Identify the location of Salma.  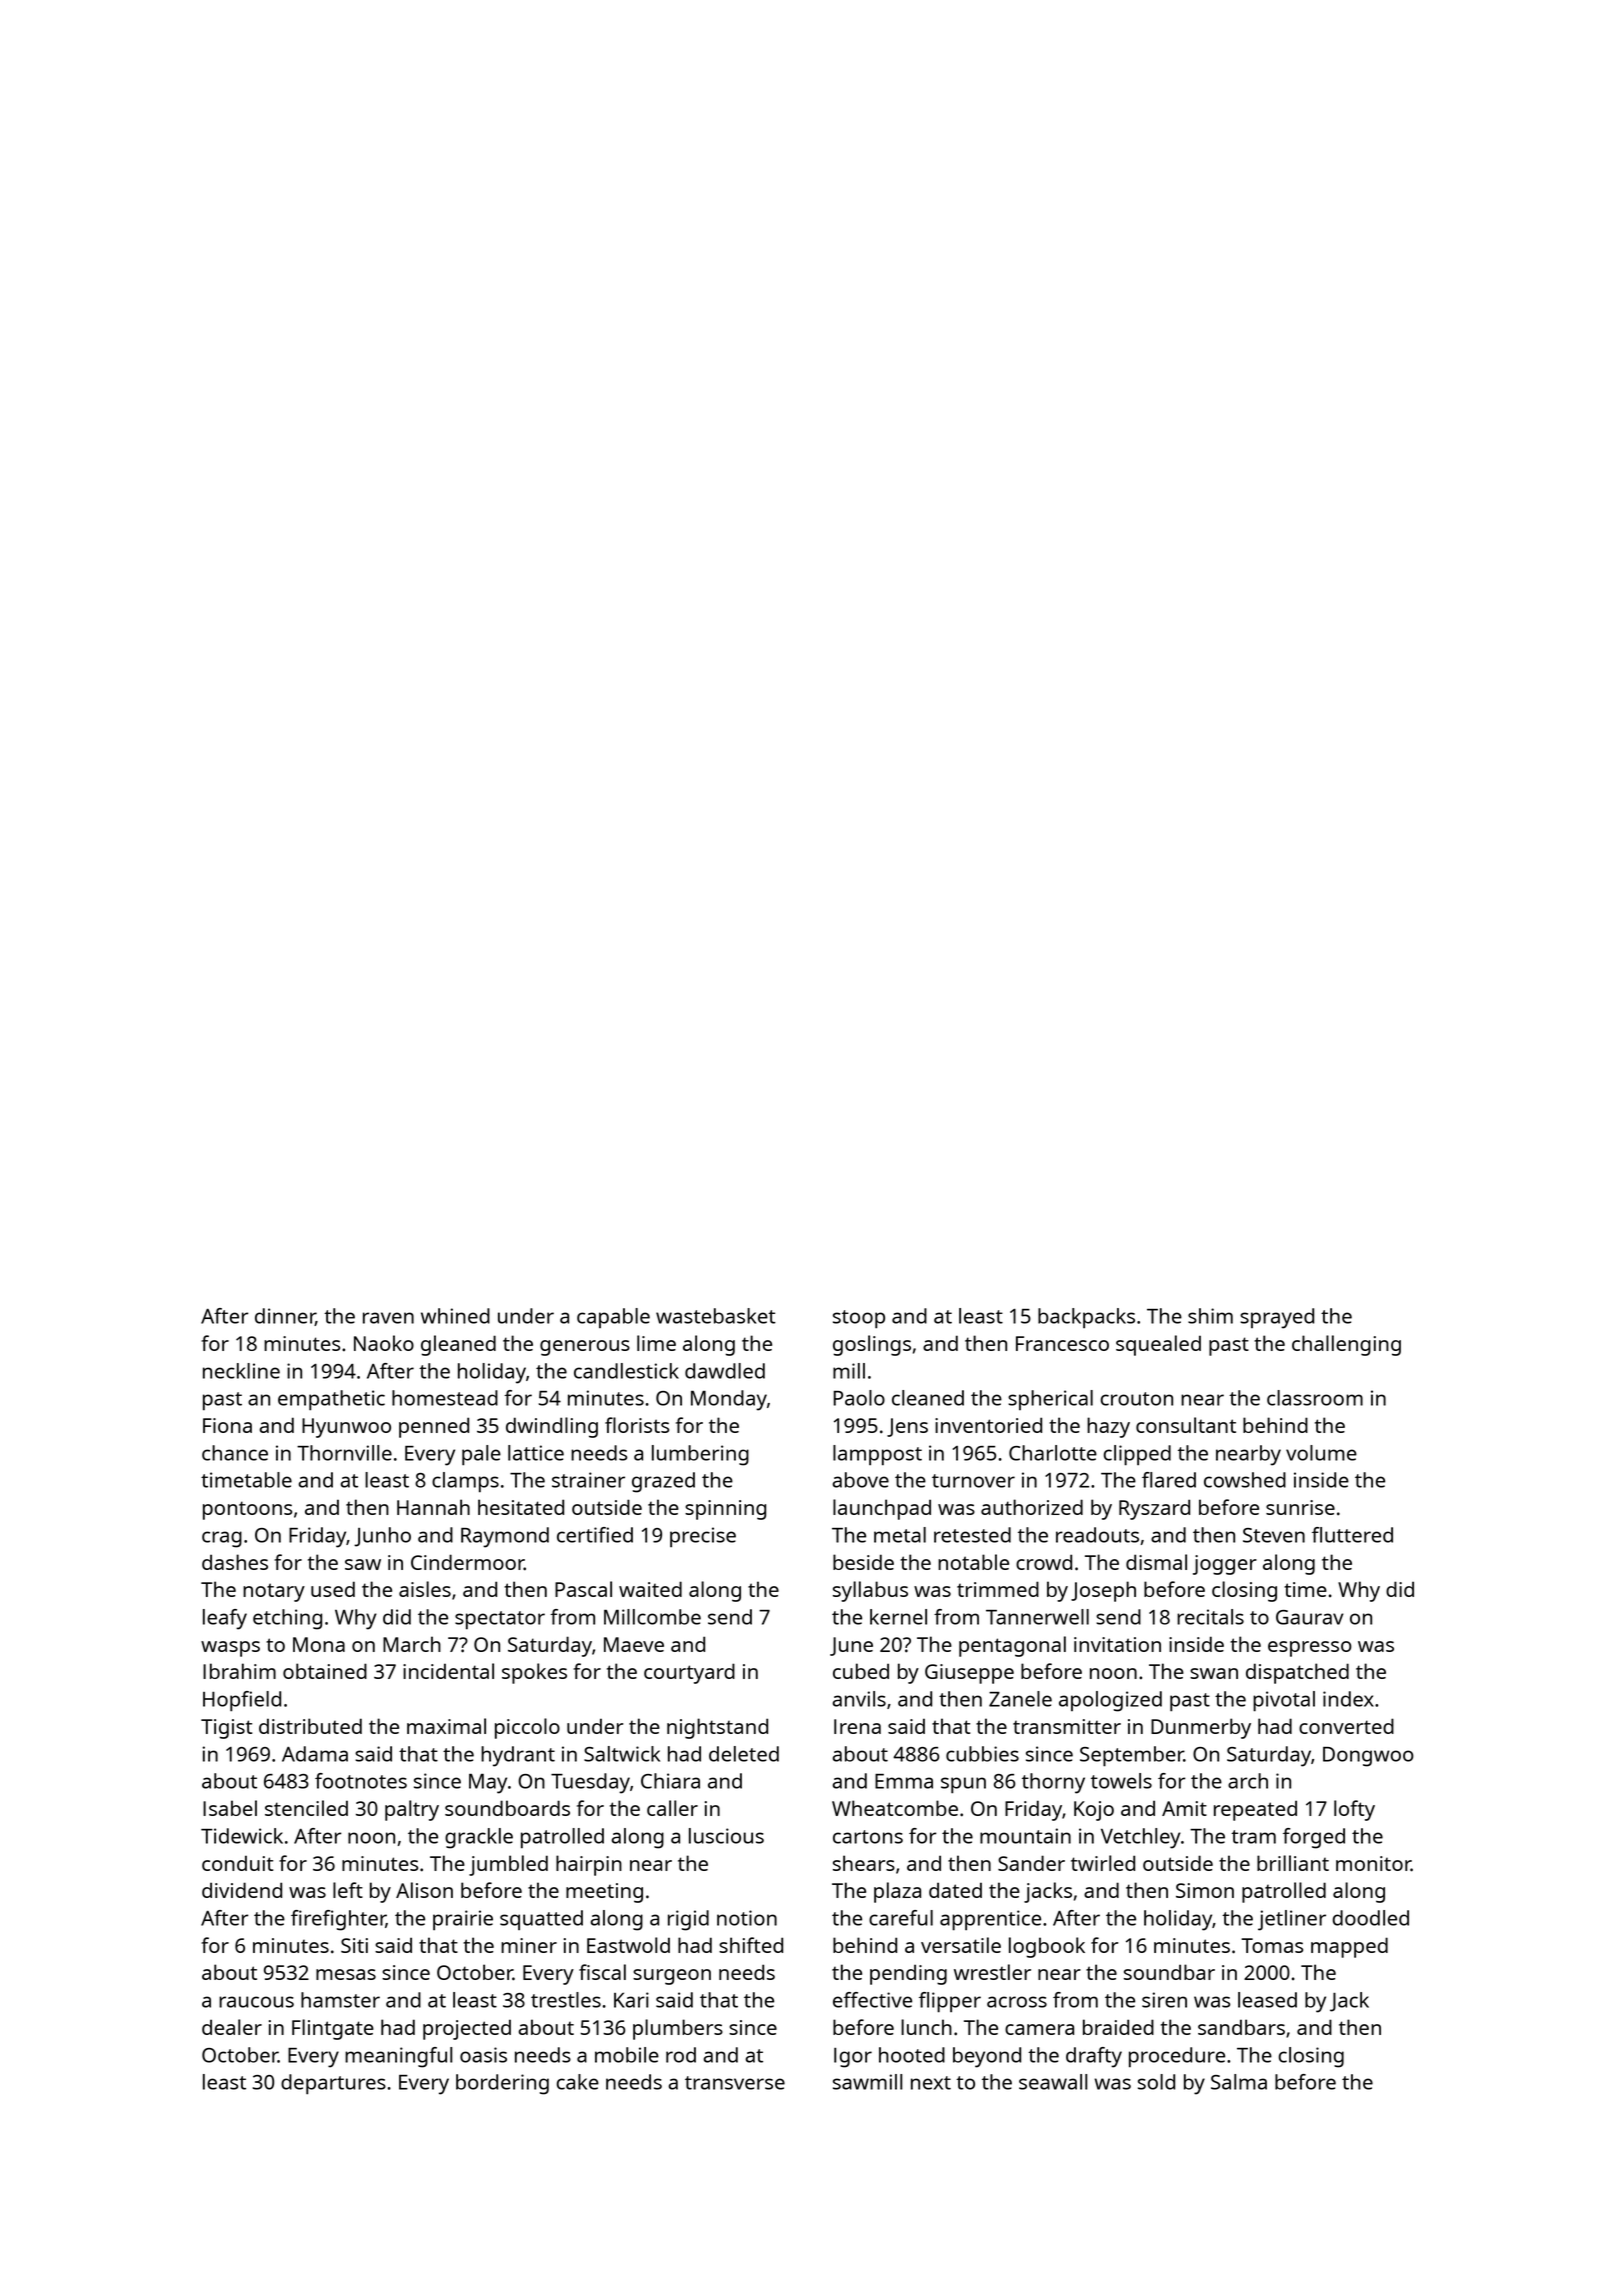
(1239, 2082).
